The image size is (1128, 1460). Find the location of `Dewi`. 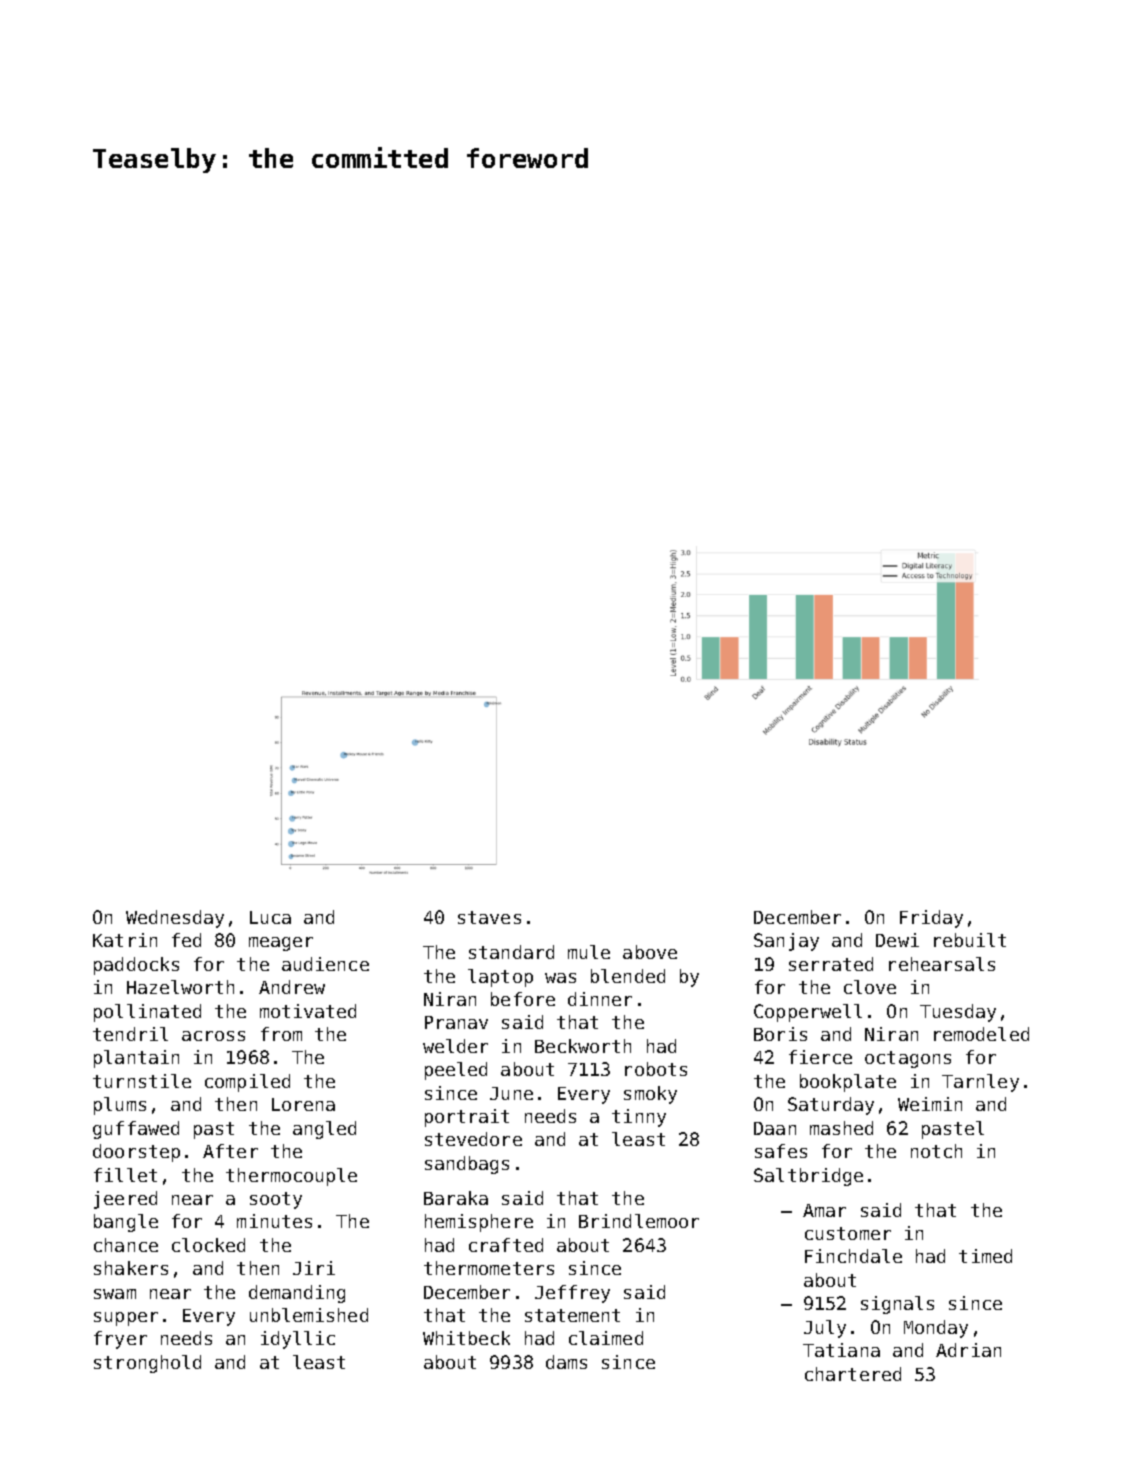

Dewi is located at coordinates (897, 940).
